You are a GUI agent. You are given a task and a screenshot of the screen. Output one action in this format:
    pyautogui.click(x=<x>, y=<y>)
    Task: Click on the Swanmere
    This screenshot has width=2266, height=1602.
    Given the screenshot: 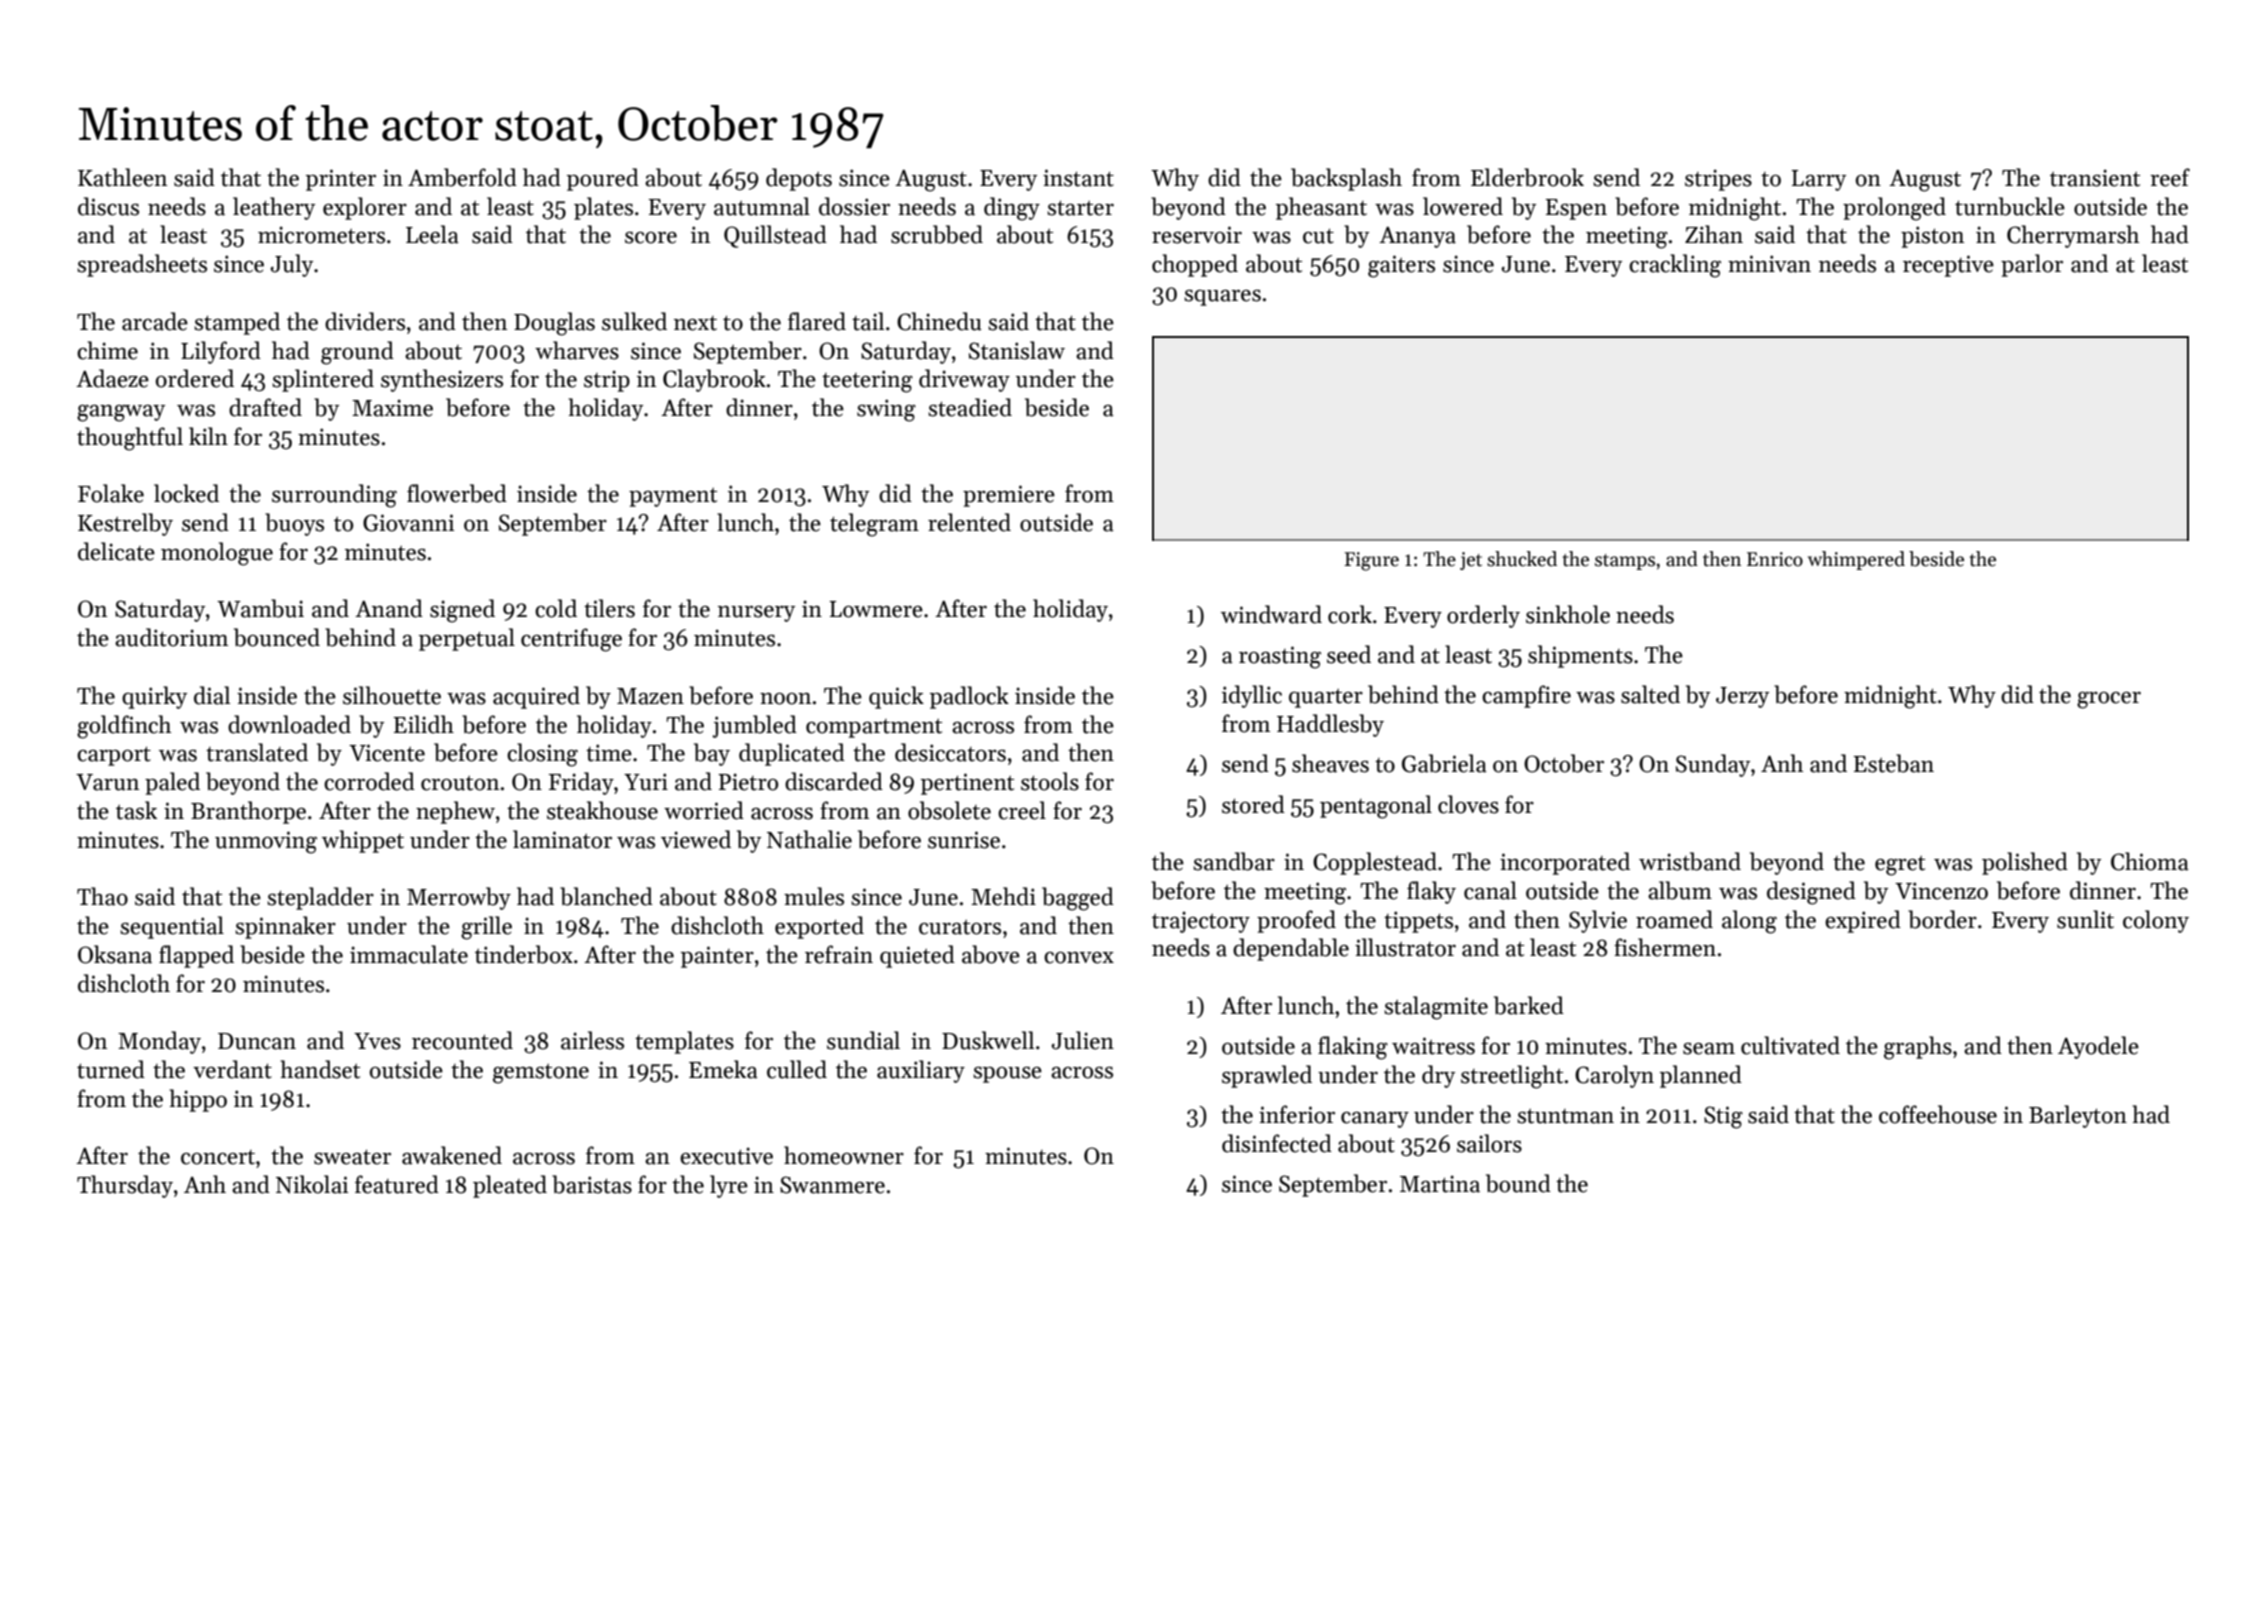 What is the action you would take?
    pyautogui.click(x=832, y=1185)
